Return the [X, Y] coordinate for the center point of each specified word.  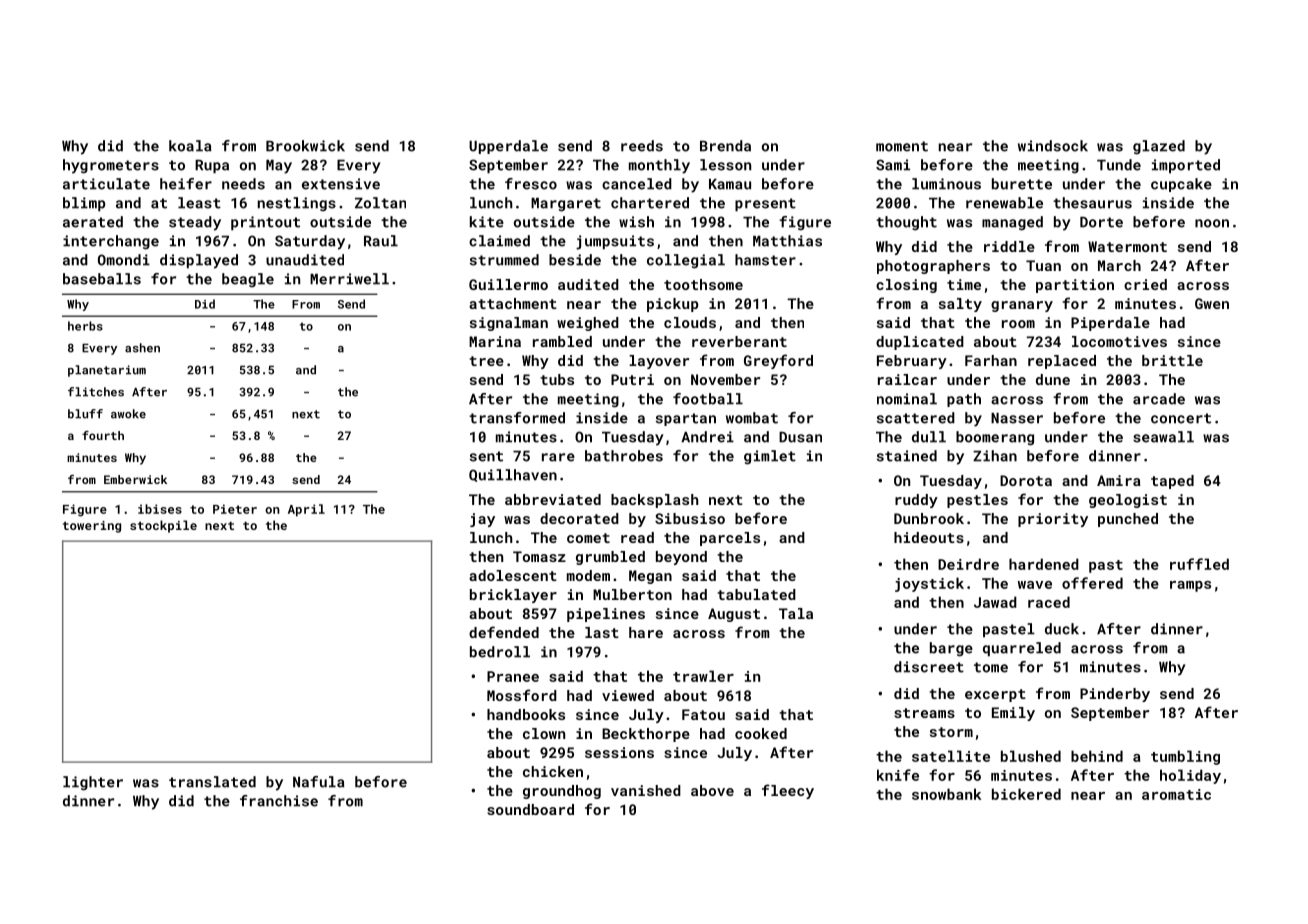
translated [212, 782]
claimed [499, 241]
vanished [646, 790]
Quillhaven [513, 475]
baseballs [102, 279]
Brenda [725, 146]
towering [92, 527]
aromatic [1176, 794]
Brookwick [305, 146]
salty [960, 305]
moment [902, 146]
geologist [1128, 501]
